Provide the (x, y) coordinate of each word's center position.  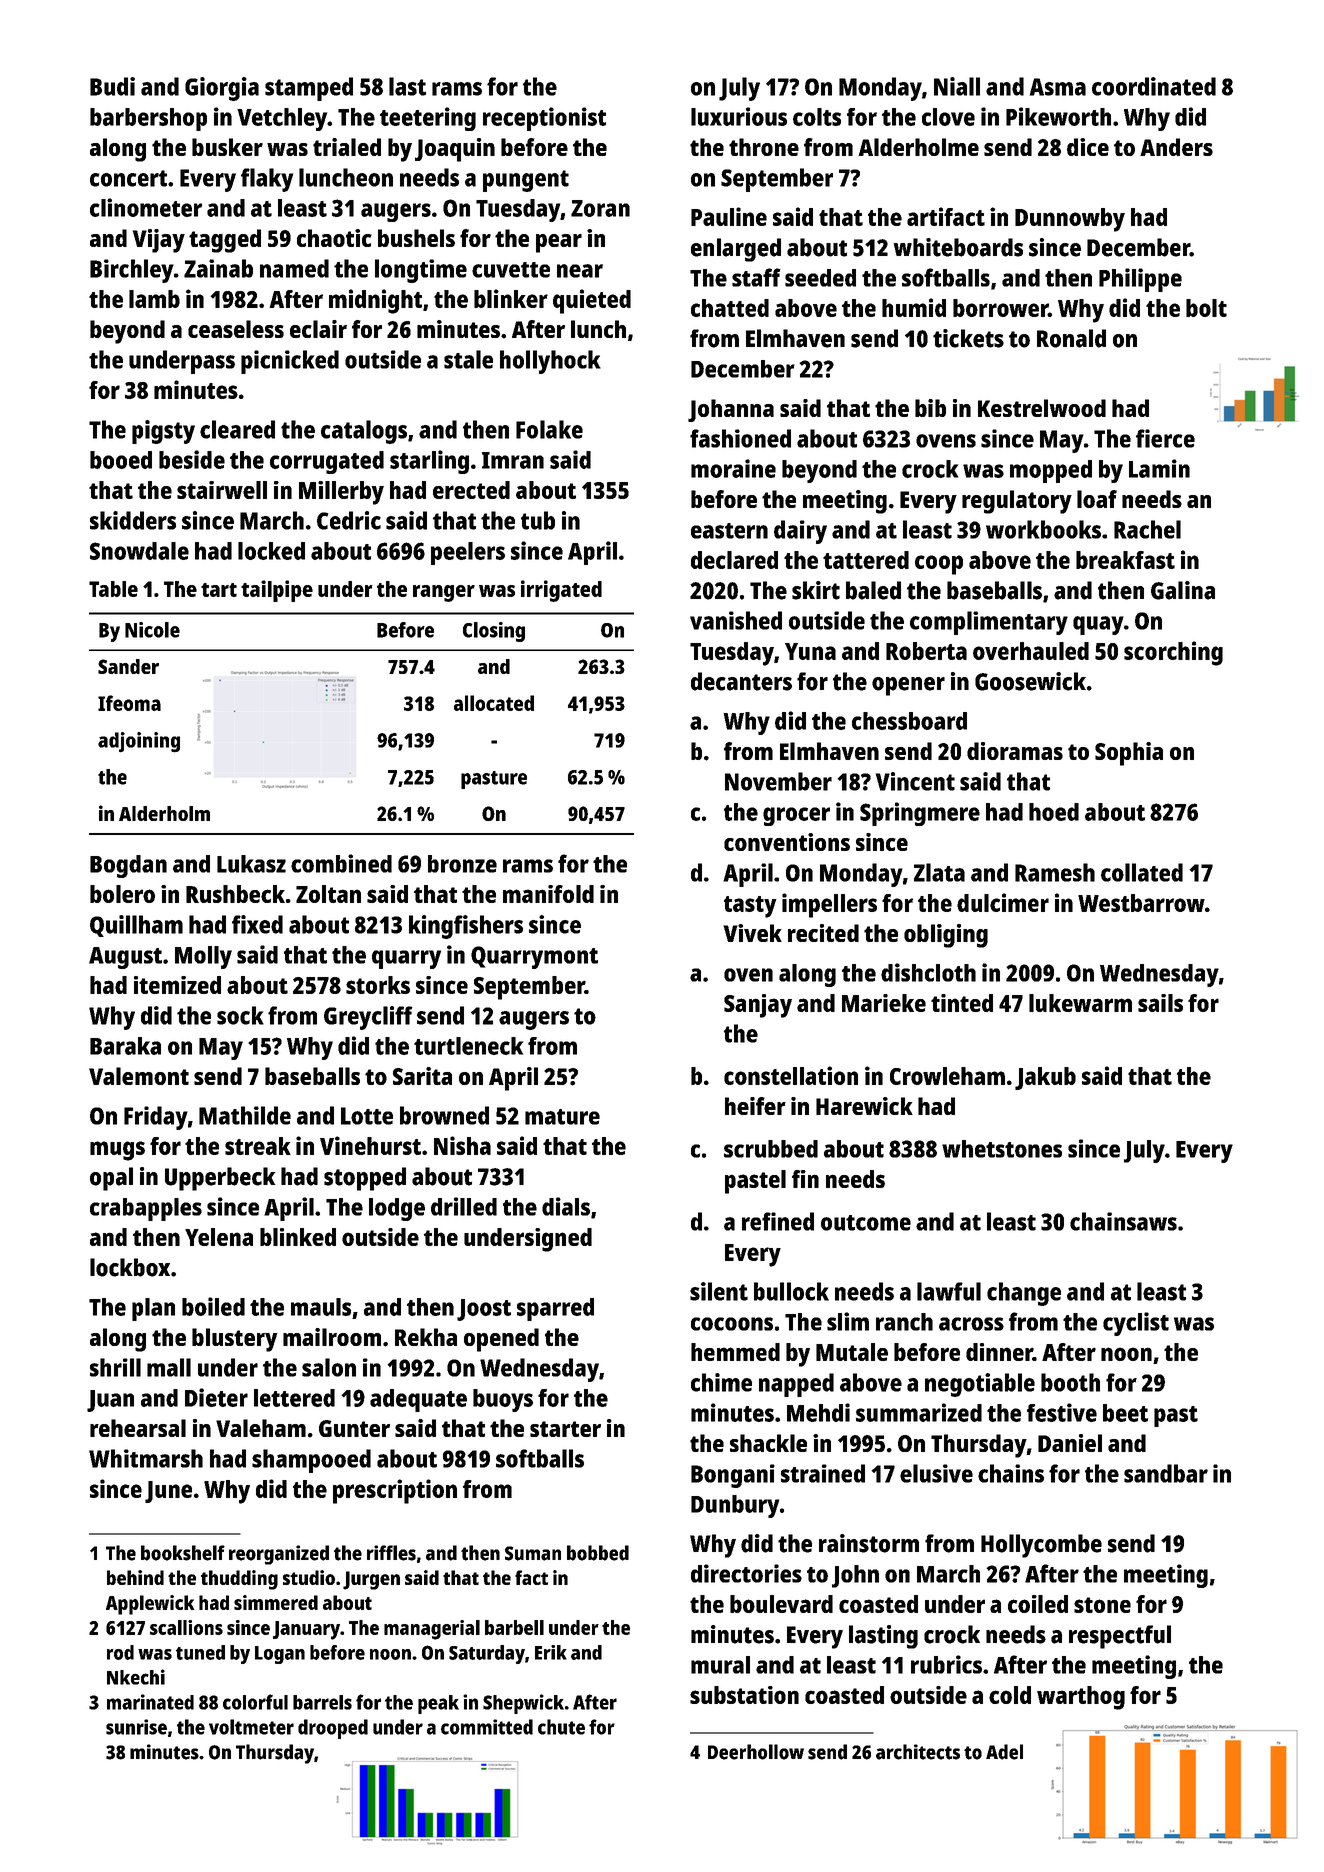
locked (271, 551)
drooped (333, 1729)
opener (908, 686)
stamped (309, 89)
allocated (494, 703)
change (1024, 1294)
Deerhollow (756, 1752)
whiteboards (958, 247)
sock (240, 1015)
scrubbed (771, 1149)
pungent (526, 181)
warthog (1081, 1698)
